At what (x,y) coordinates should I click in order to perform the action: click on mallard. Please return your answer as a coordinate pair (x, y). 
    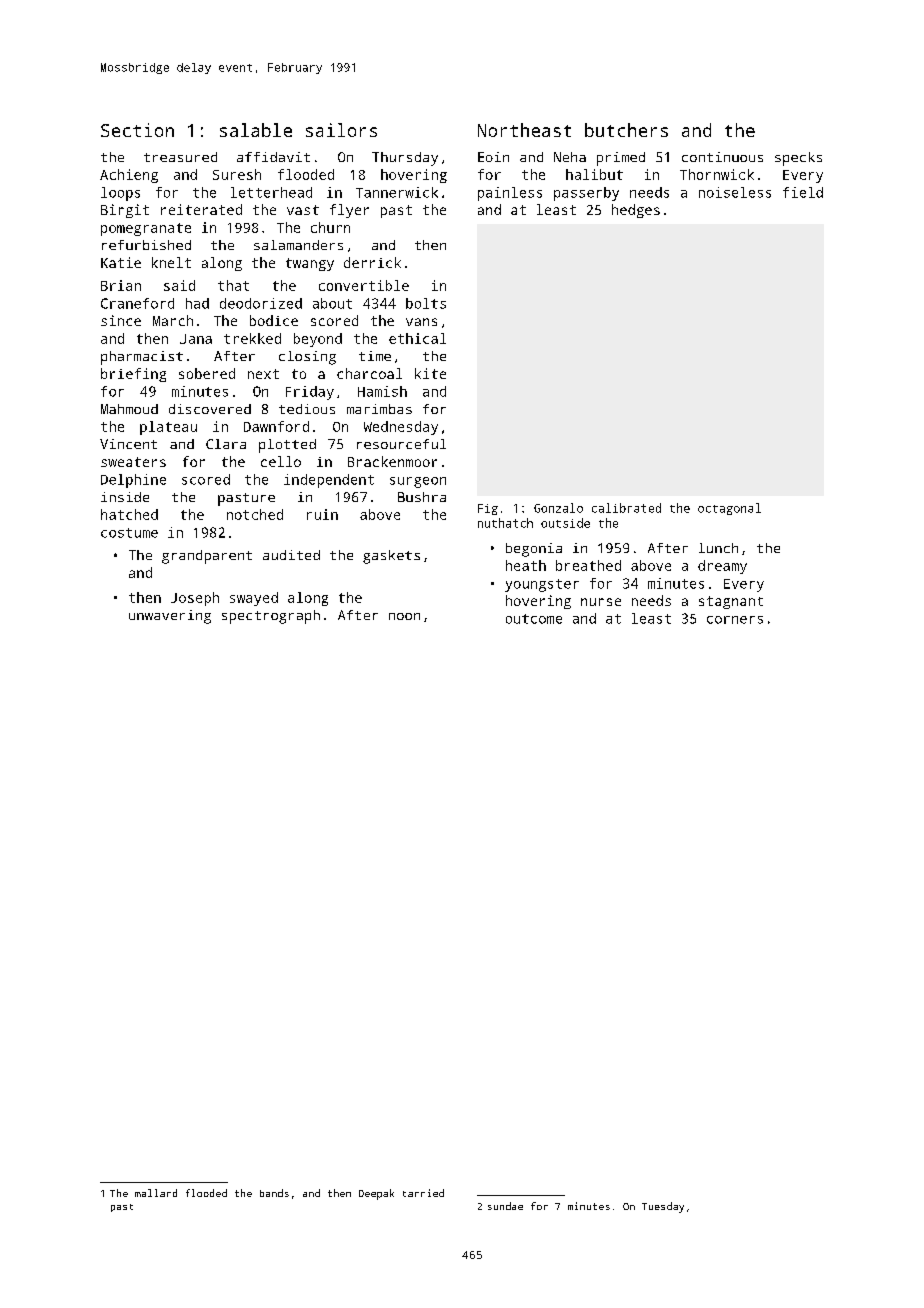
    Looking at the image, I should click on (156, 1193).
